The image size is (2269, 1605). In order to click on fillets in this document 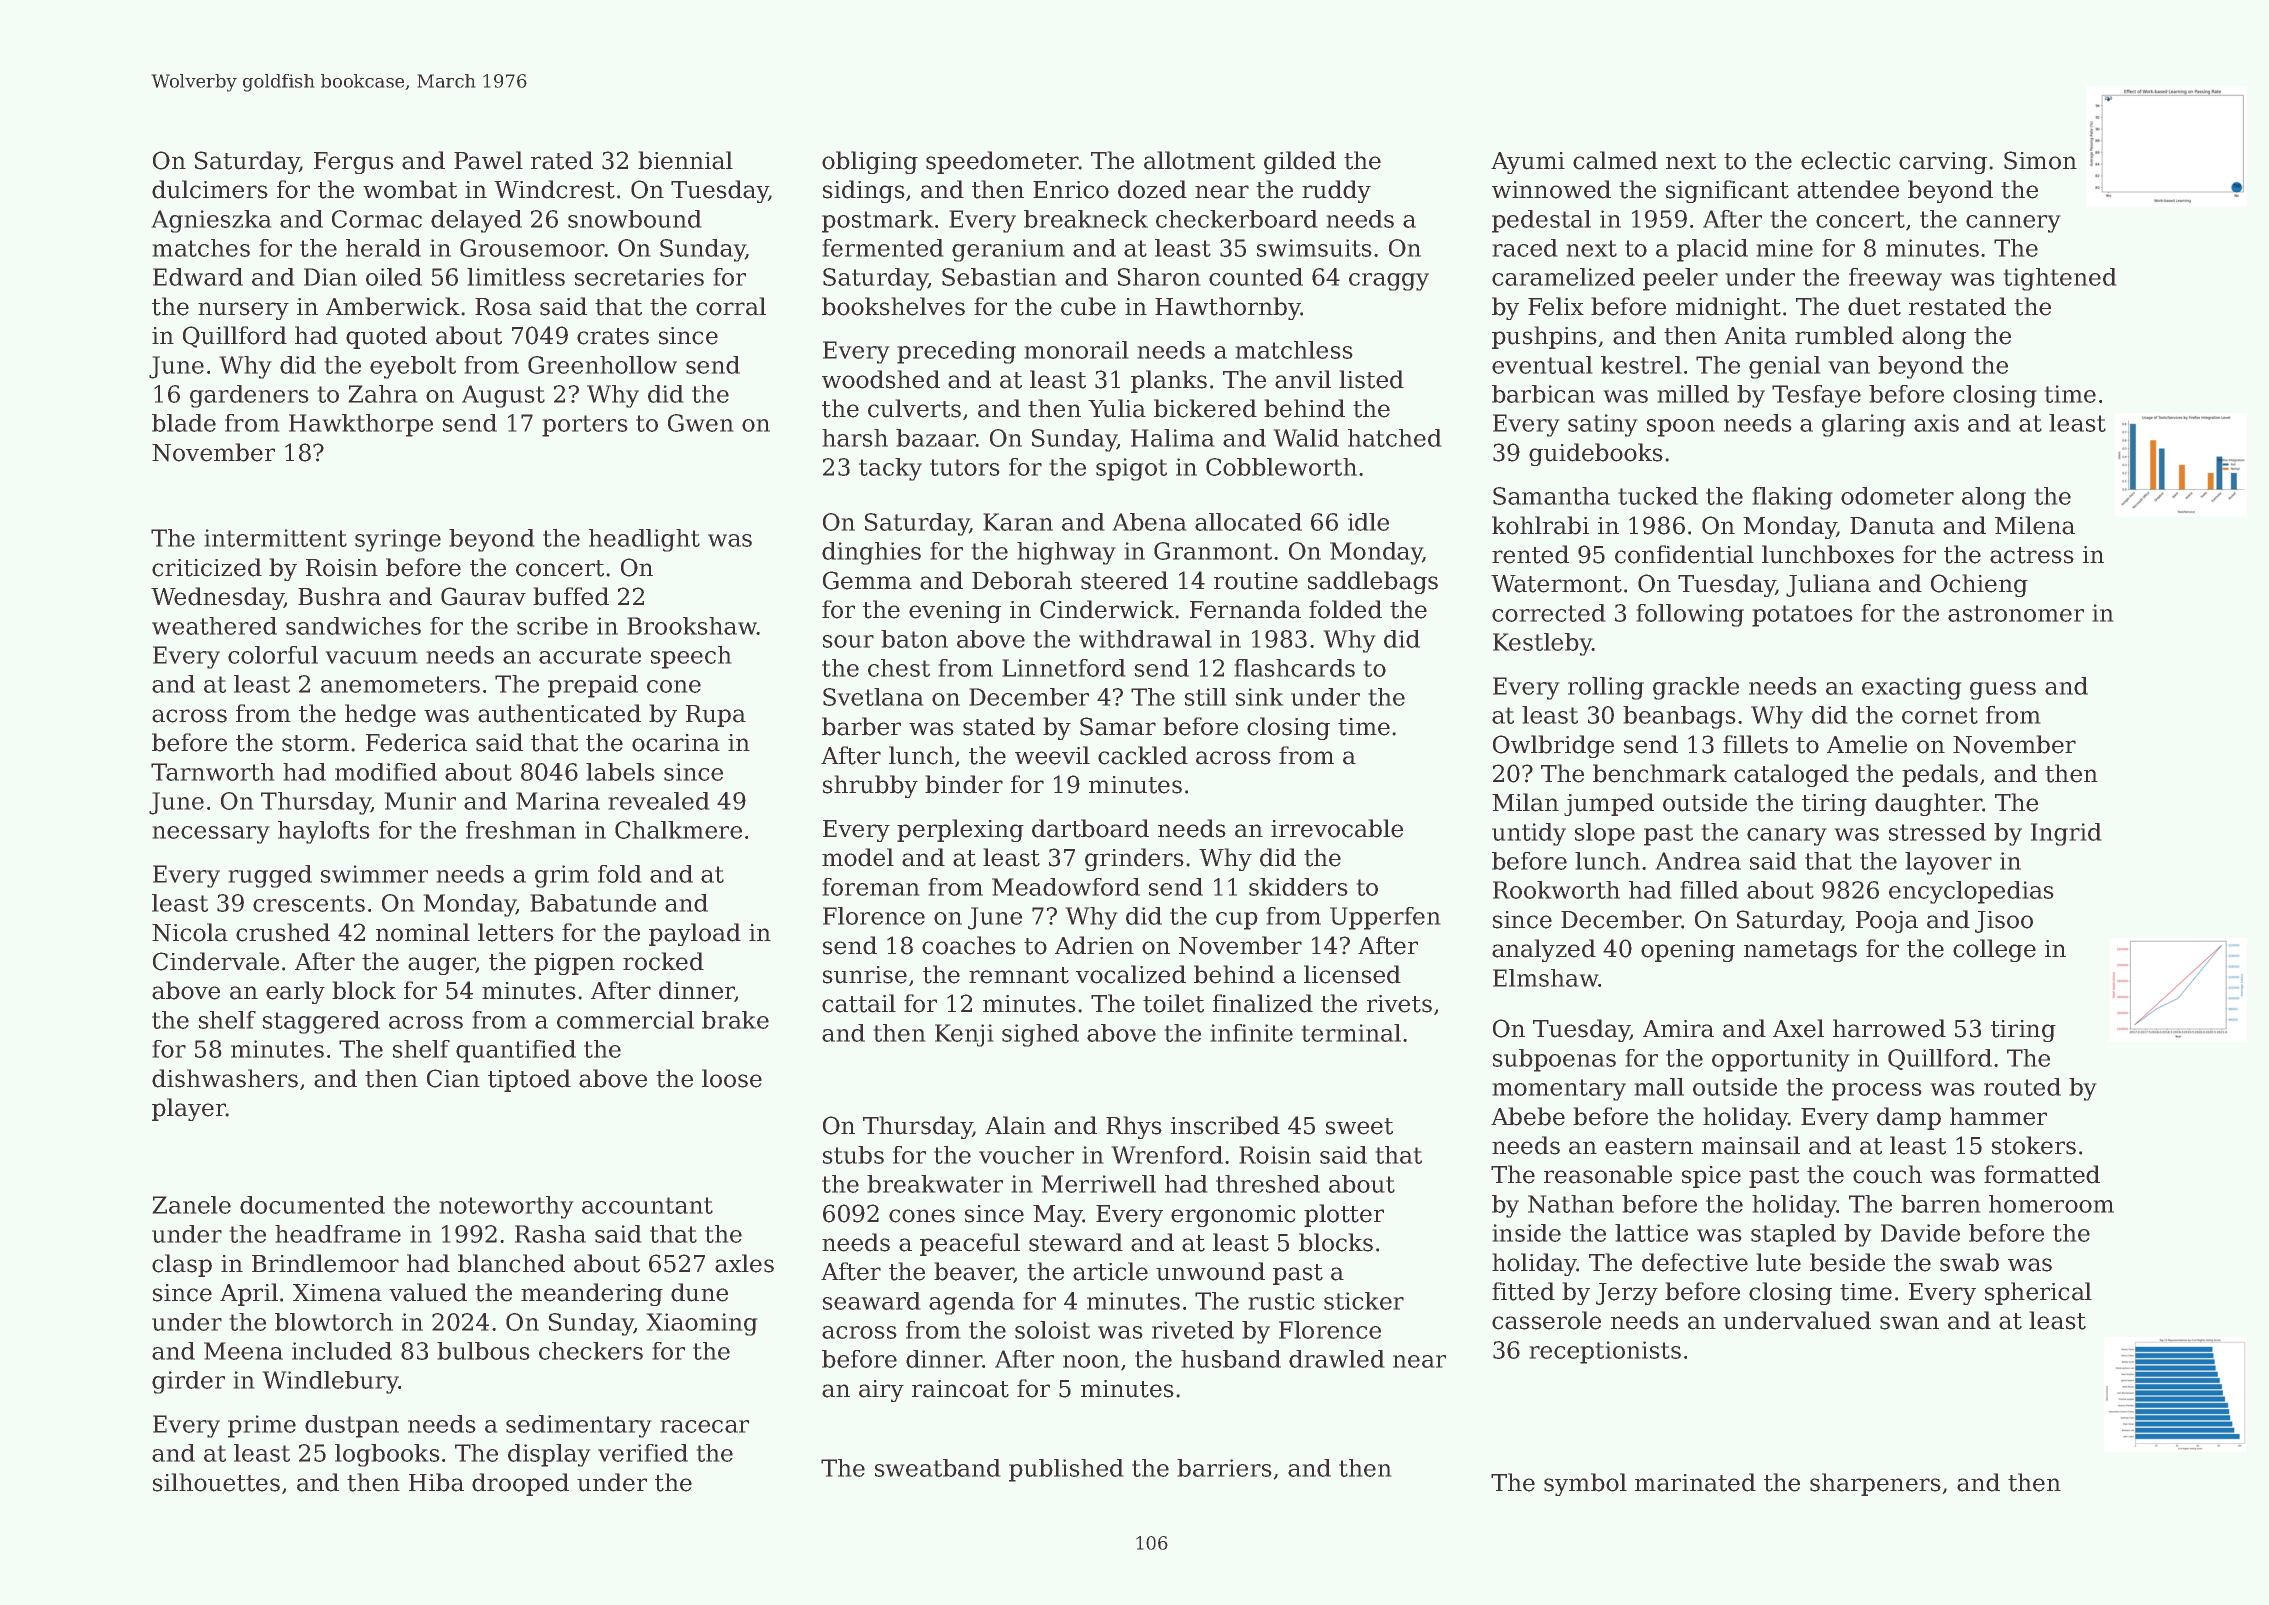, I will do `click(1755, 744)`.
